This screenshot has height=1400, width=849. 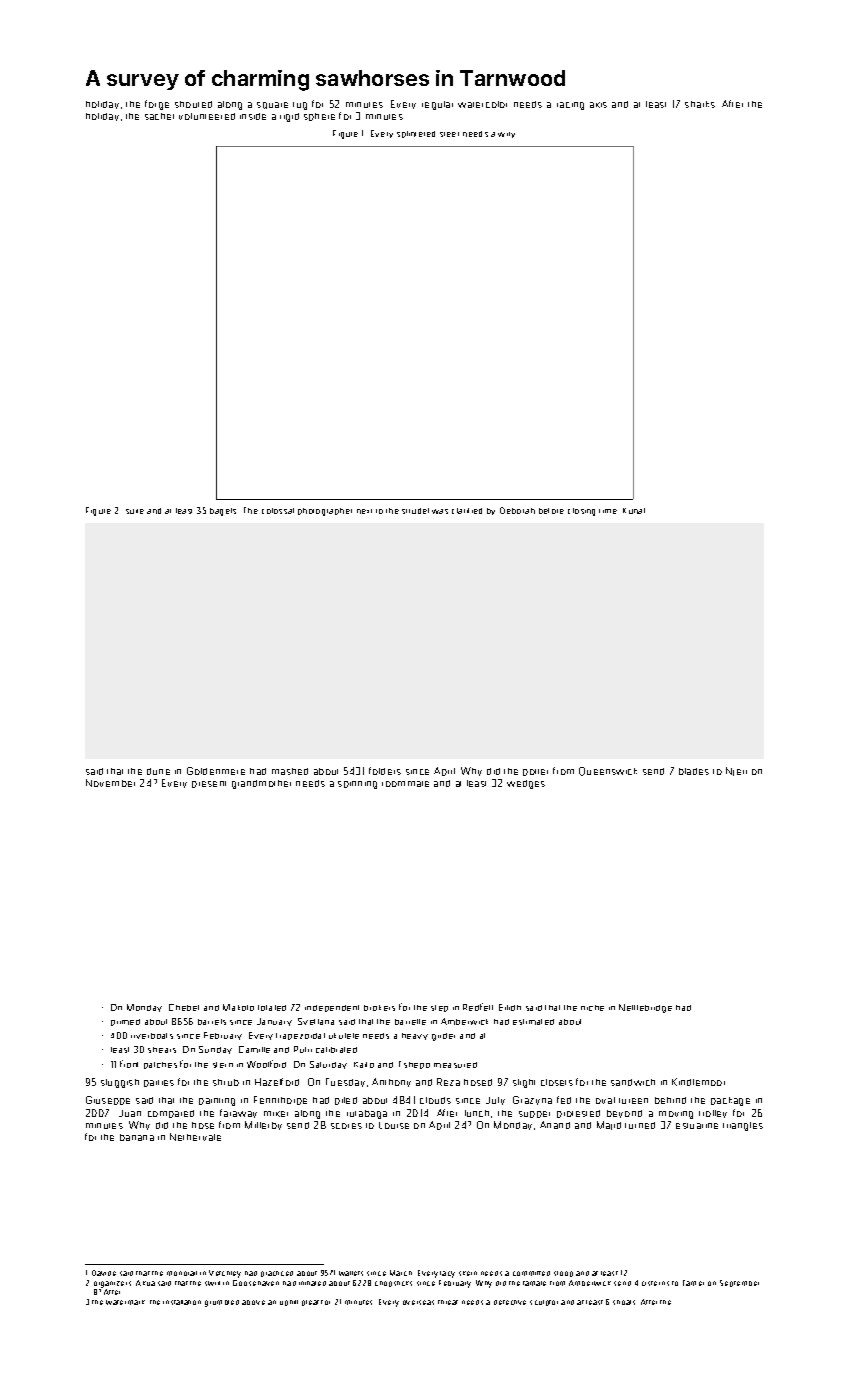 I want to click on steer, so click(x=449, y=134).
